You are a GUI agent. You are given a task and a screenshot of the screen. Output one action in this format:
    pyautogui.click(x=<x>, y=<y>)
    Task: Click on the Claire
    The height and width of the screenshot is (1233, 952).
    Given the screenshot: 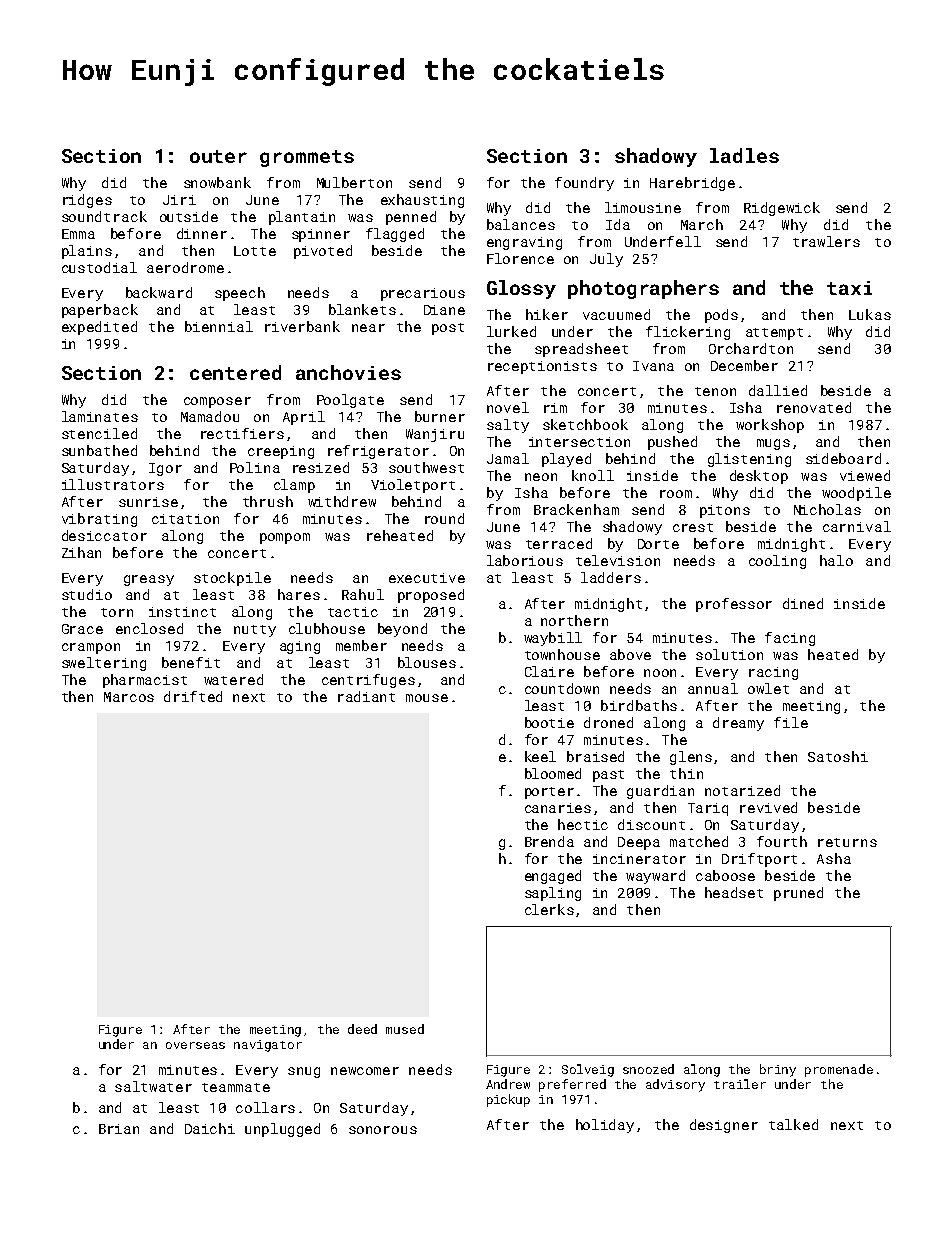 What is the action you would take?
    pyautogui.click(x=549, y=671)
